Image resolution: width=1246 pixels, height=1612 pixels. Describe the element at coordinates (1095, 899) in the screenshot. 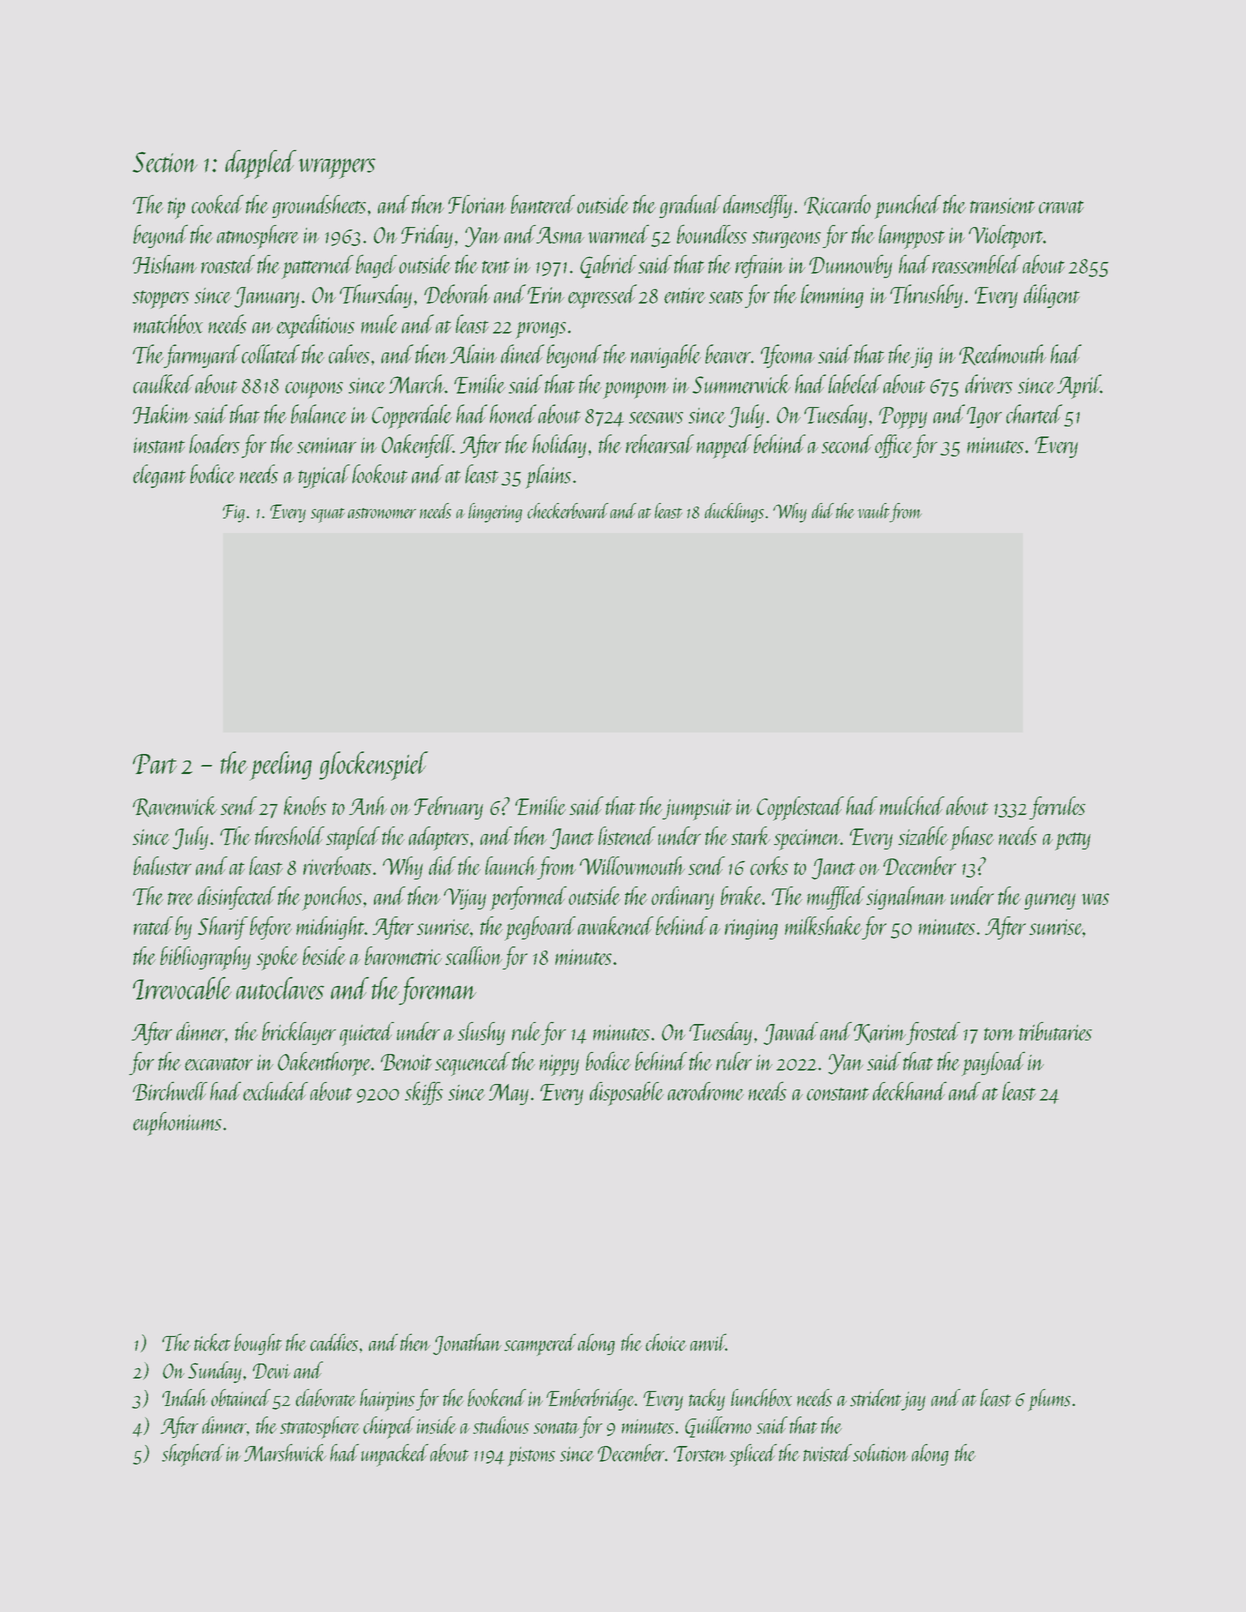

I see `was` at that location.
